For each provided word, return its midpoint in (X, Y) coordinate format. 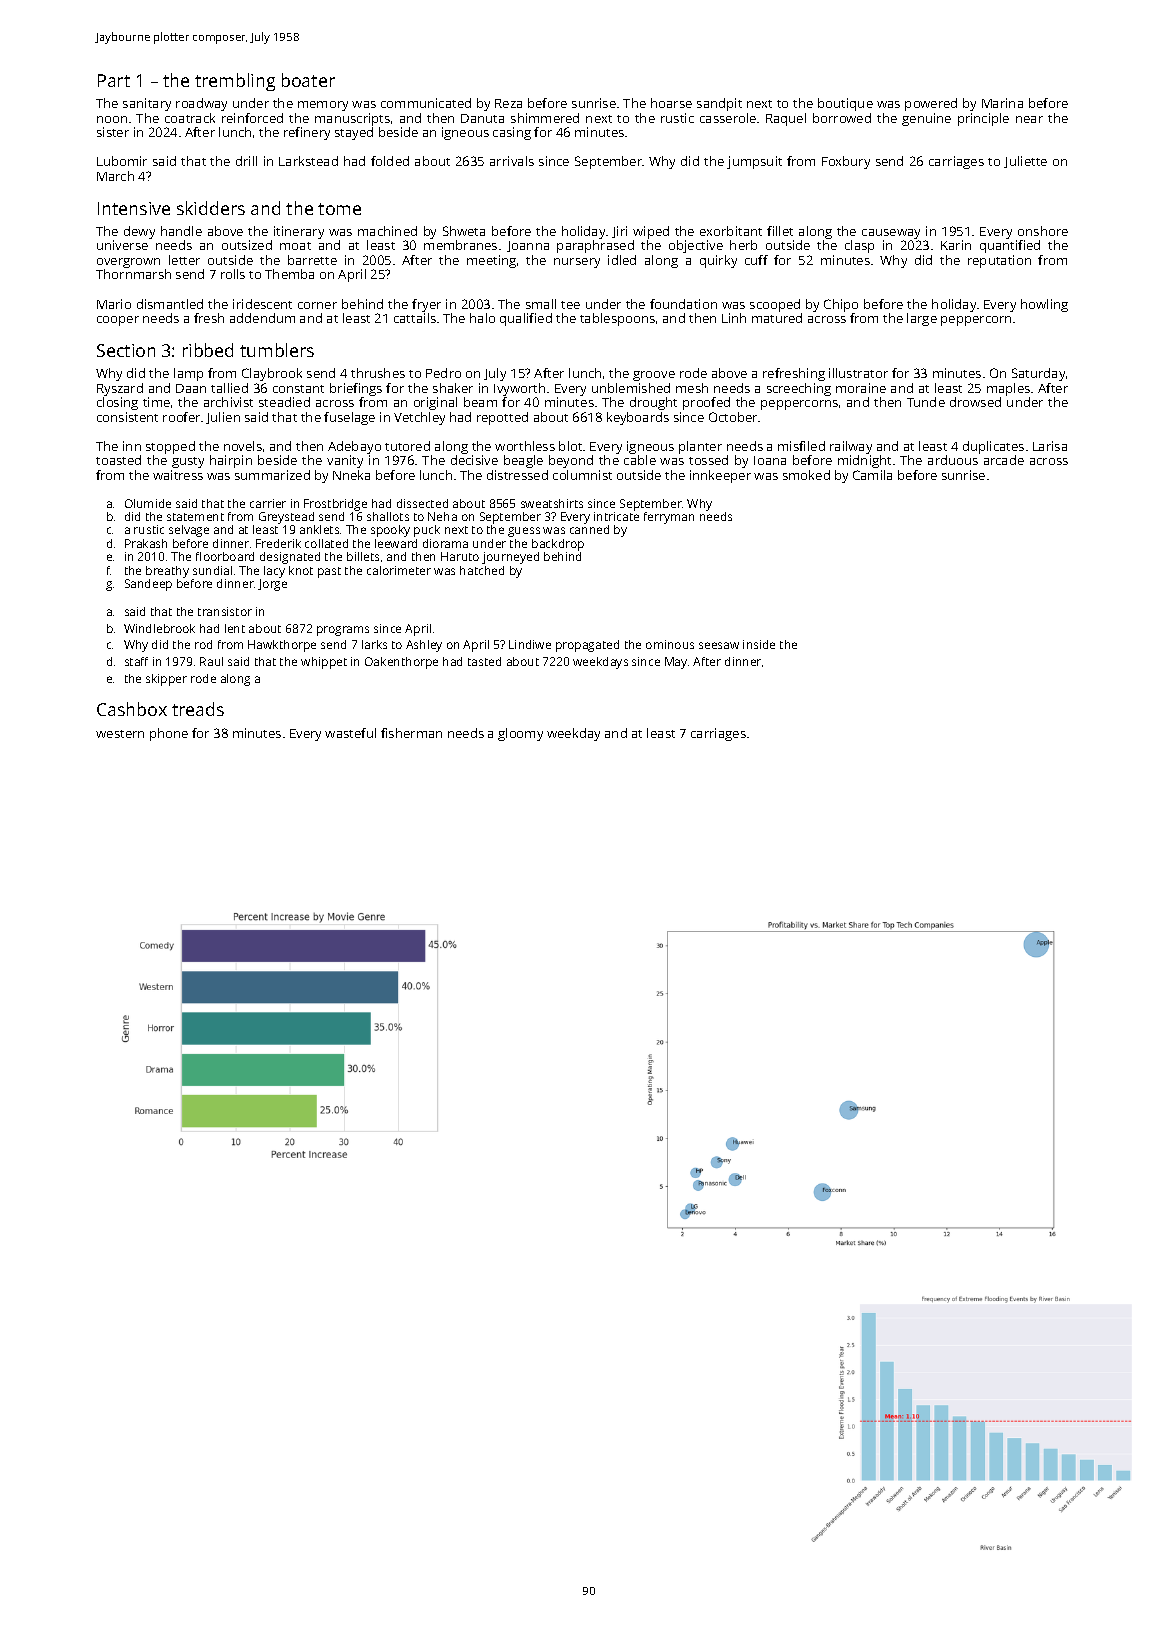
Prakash (146, 543)
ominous (670, 644)
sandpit (719, 104)
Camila (872, 475)
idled (622, 260)
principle (983, 119)
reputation (999, 261)
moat (295, 246)
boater (308, 80)
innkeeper (720, 476)
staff (136, 661)
